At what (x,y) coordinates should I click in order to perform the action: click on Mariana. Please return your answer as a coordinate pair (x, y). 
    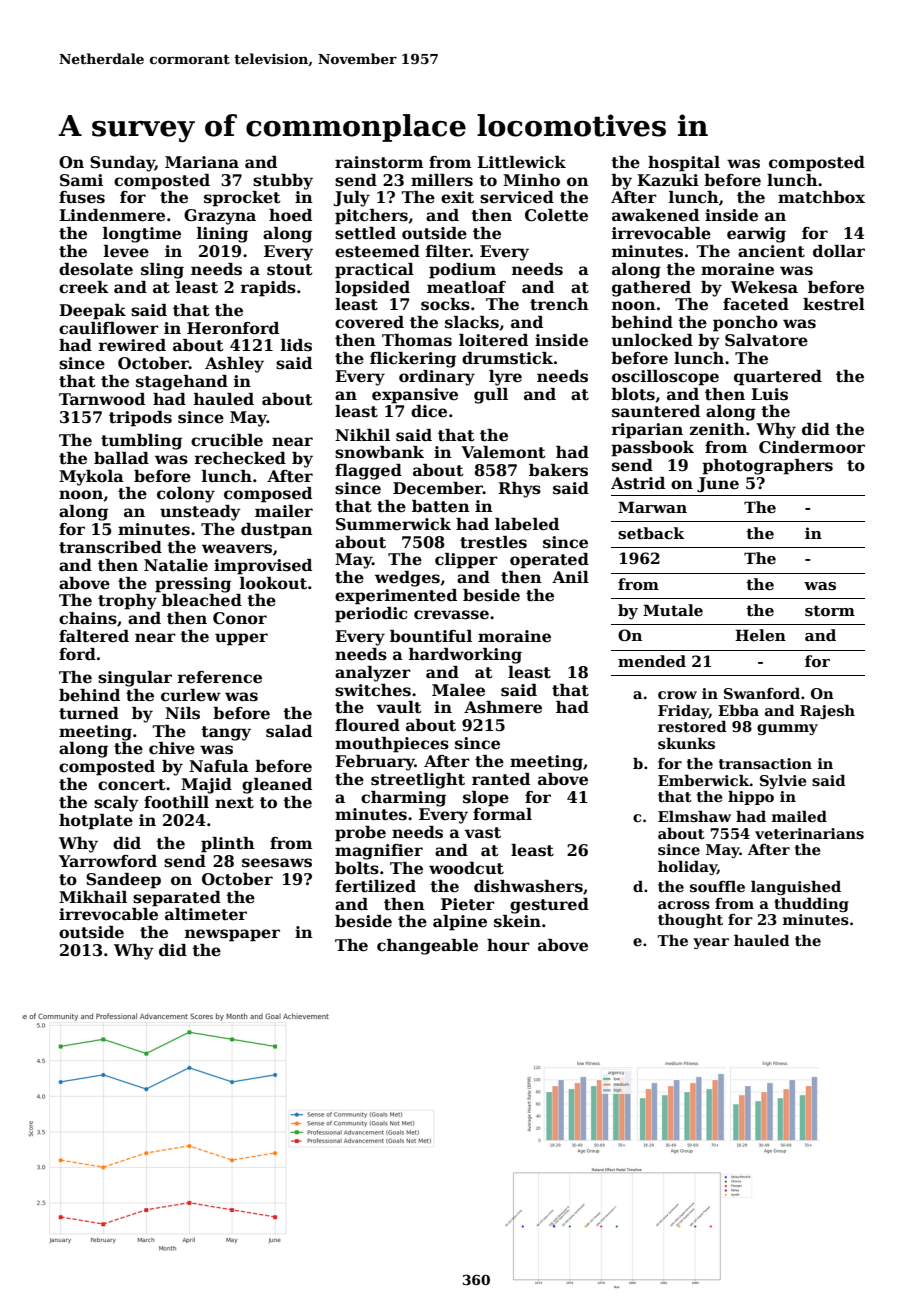
    Looking at the image, I should click on (202, 162).
